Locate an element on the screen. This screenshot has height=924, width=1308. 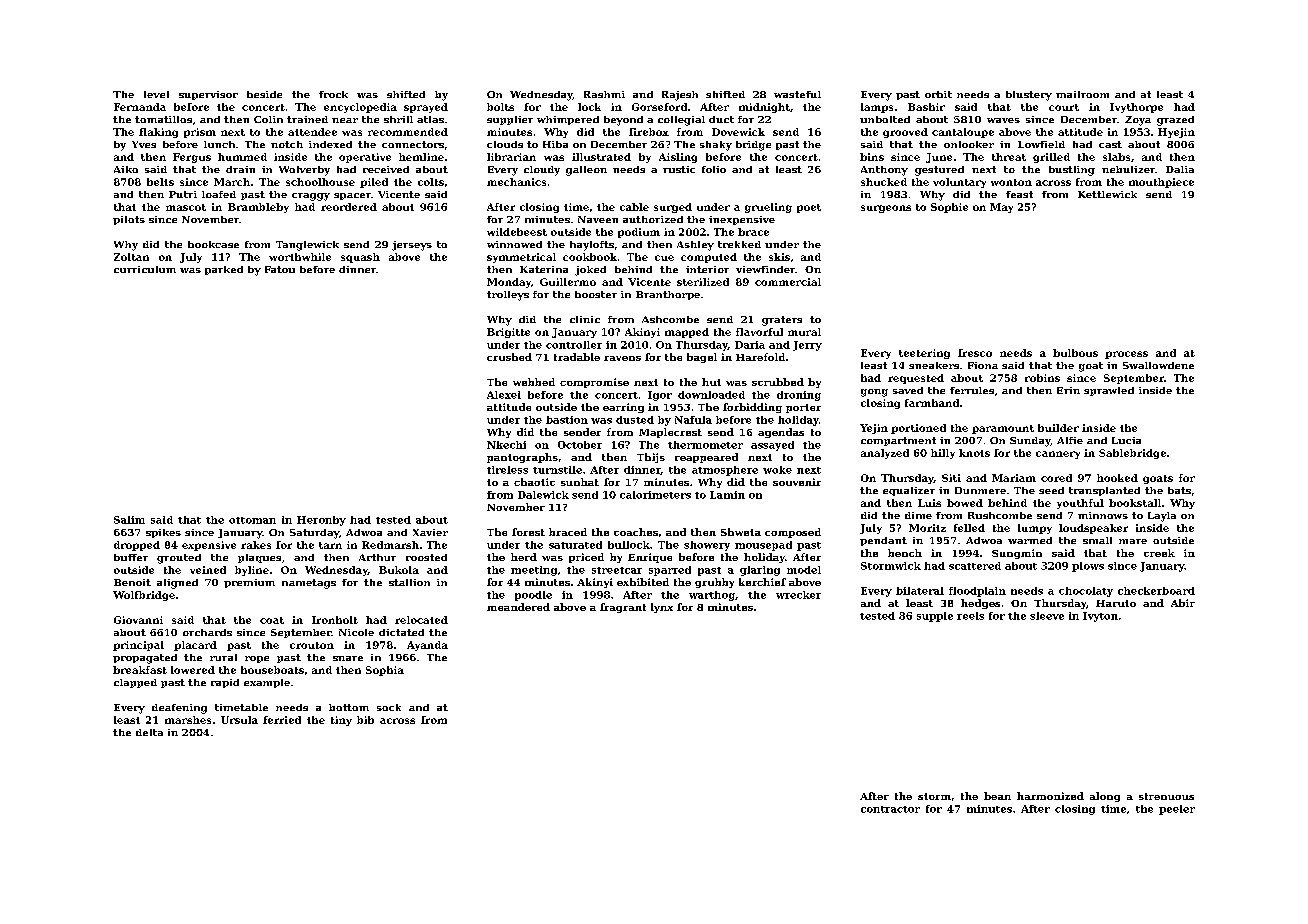
Fatou is located at coordinates (280, 269).
